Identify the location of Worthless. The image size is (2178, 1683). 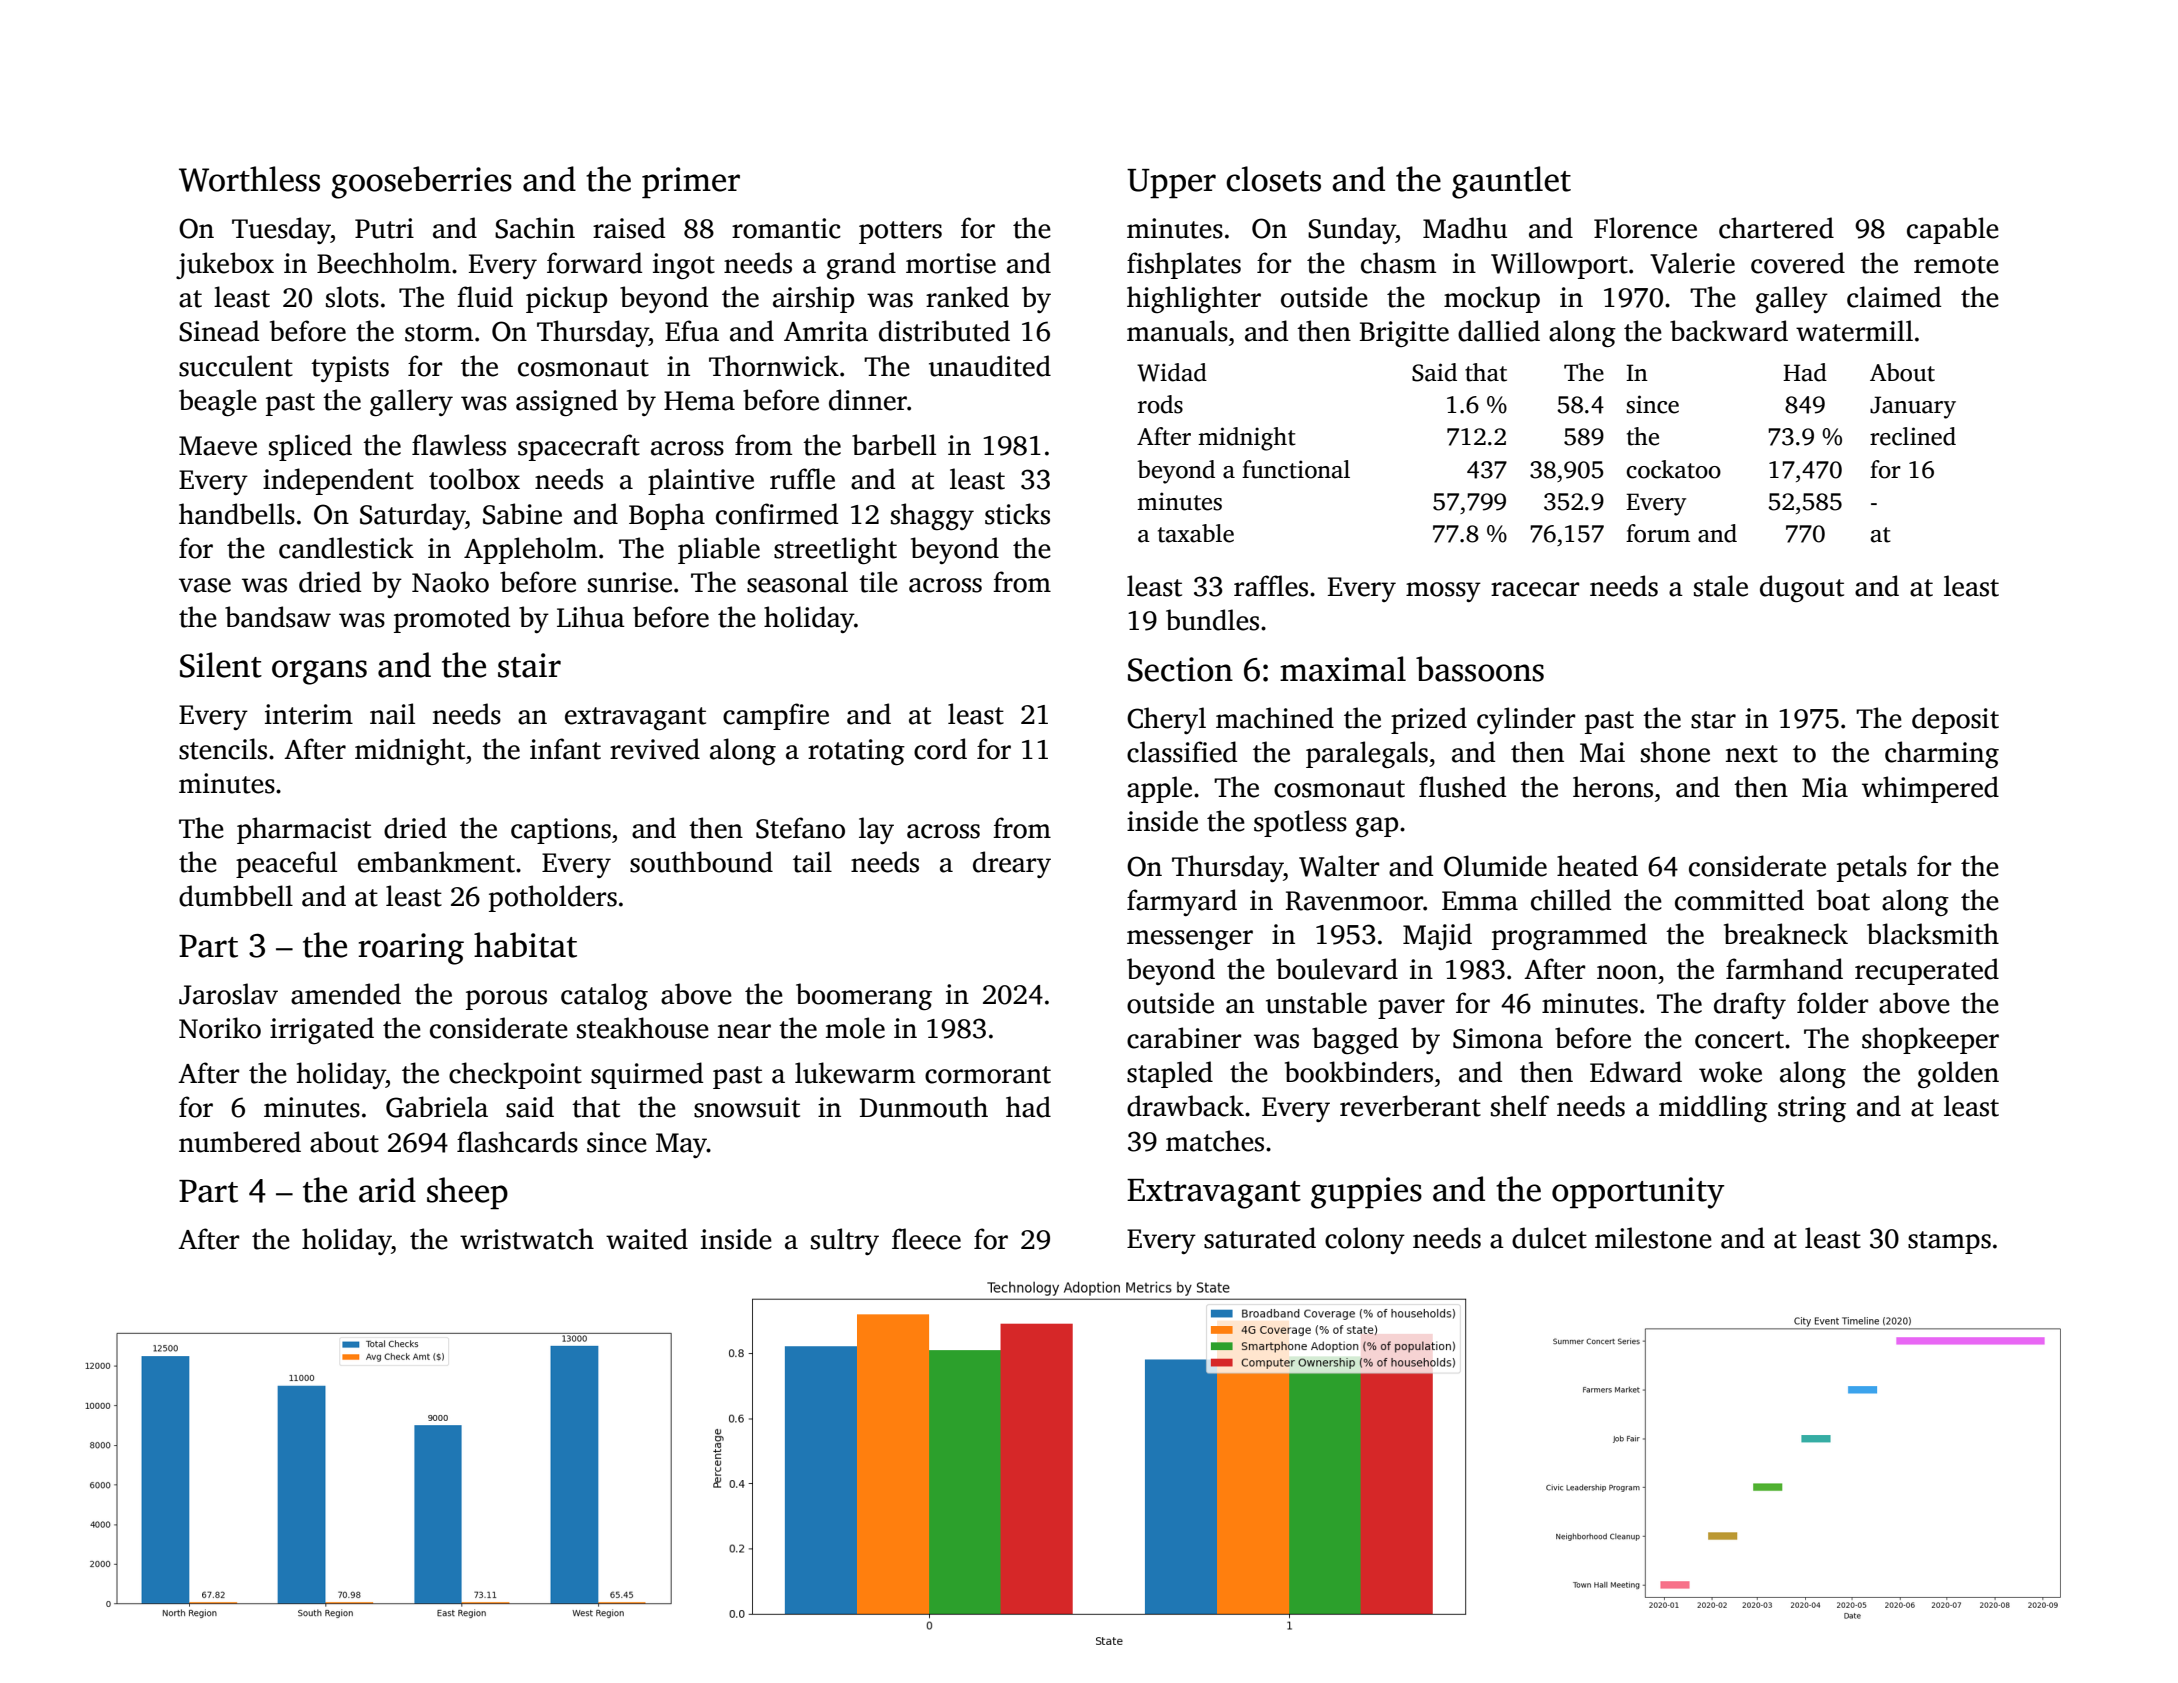
(249, 179).
